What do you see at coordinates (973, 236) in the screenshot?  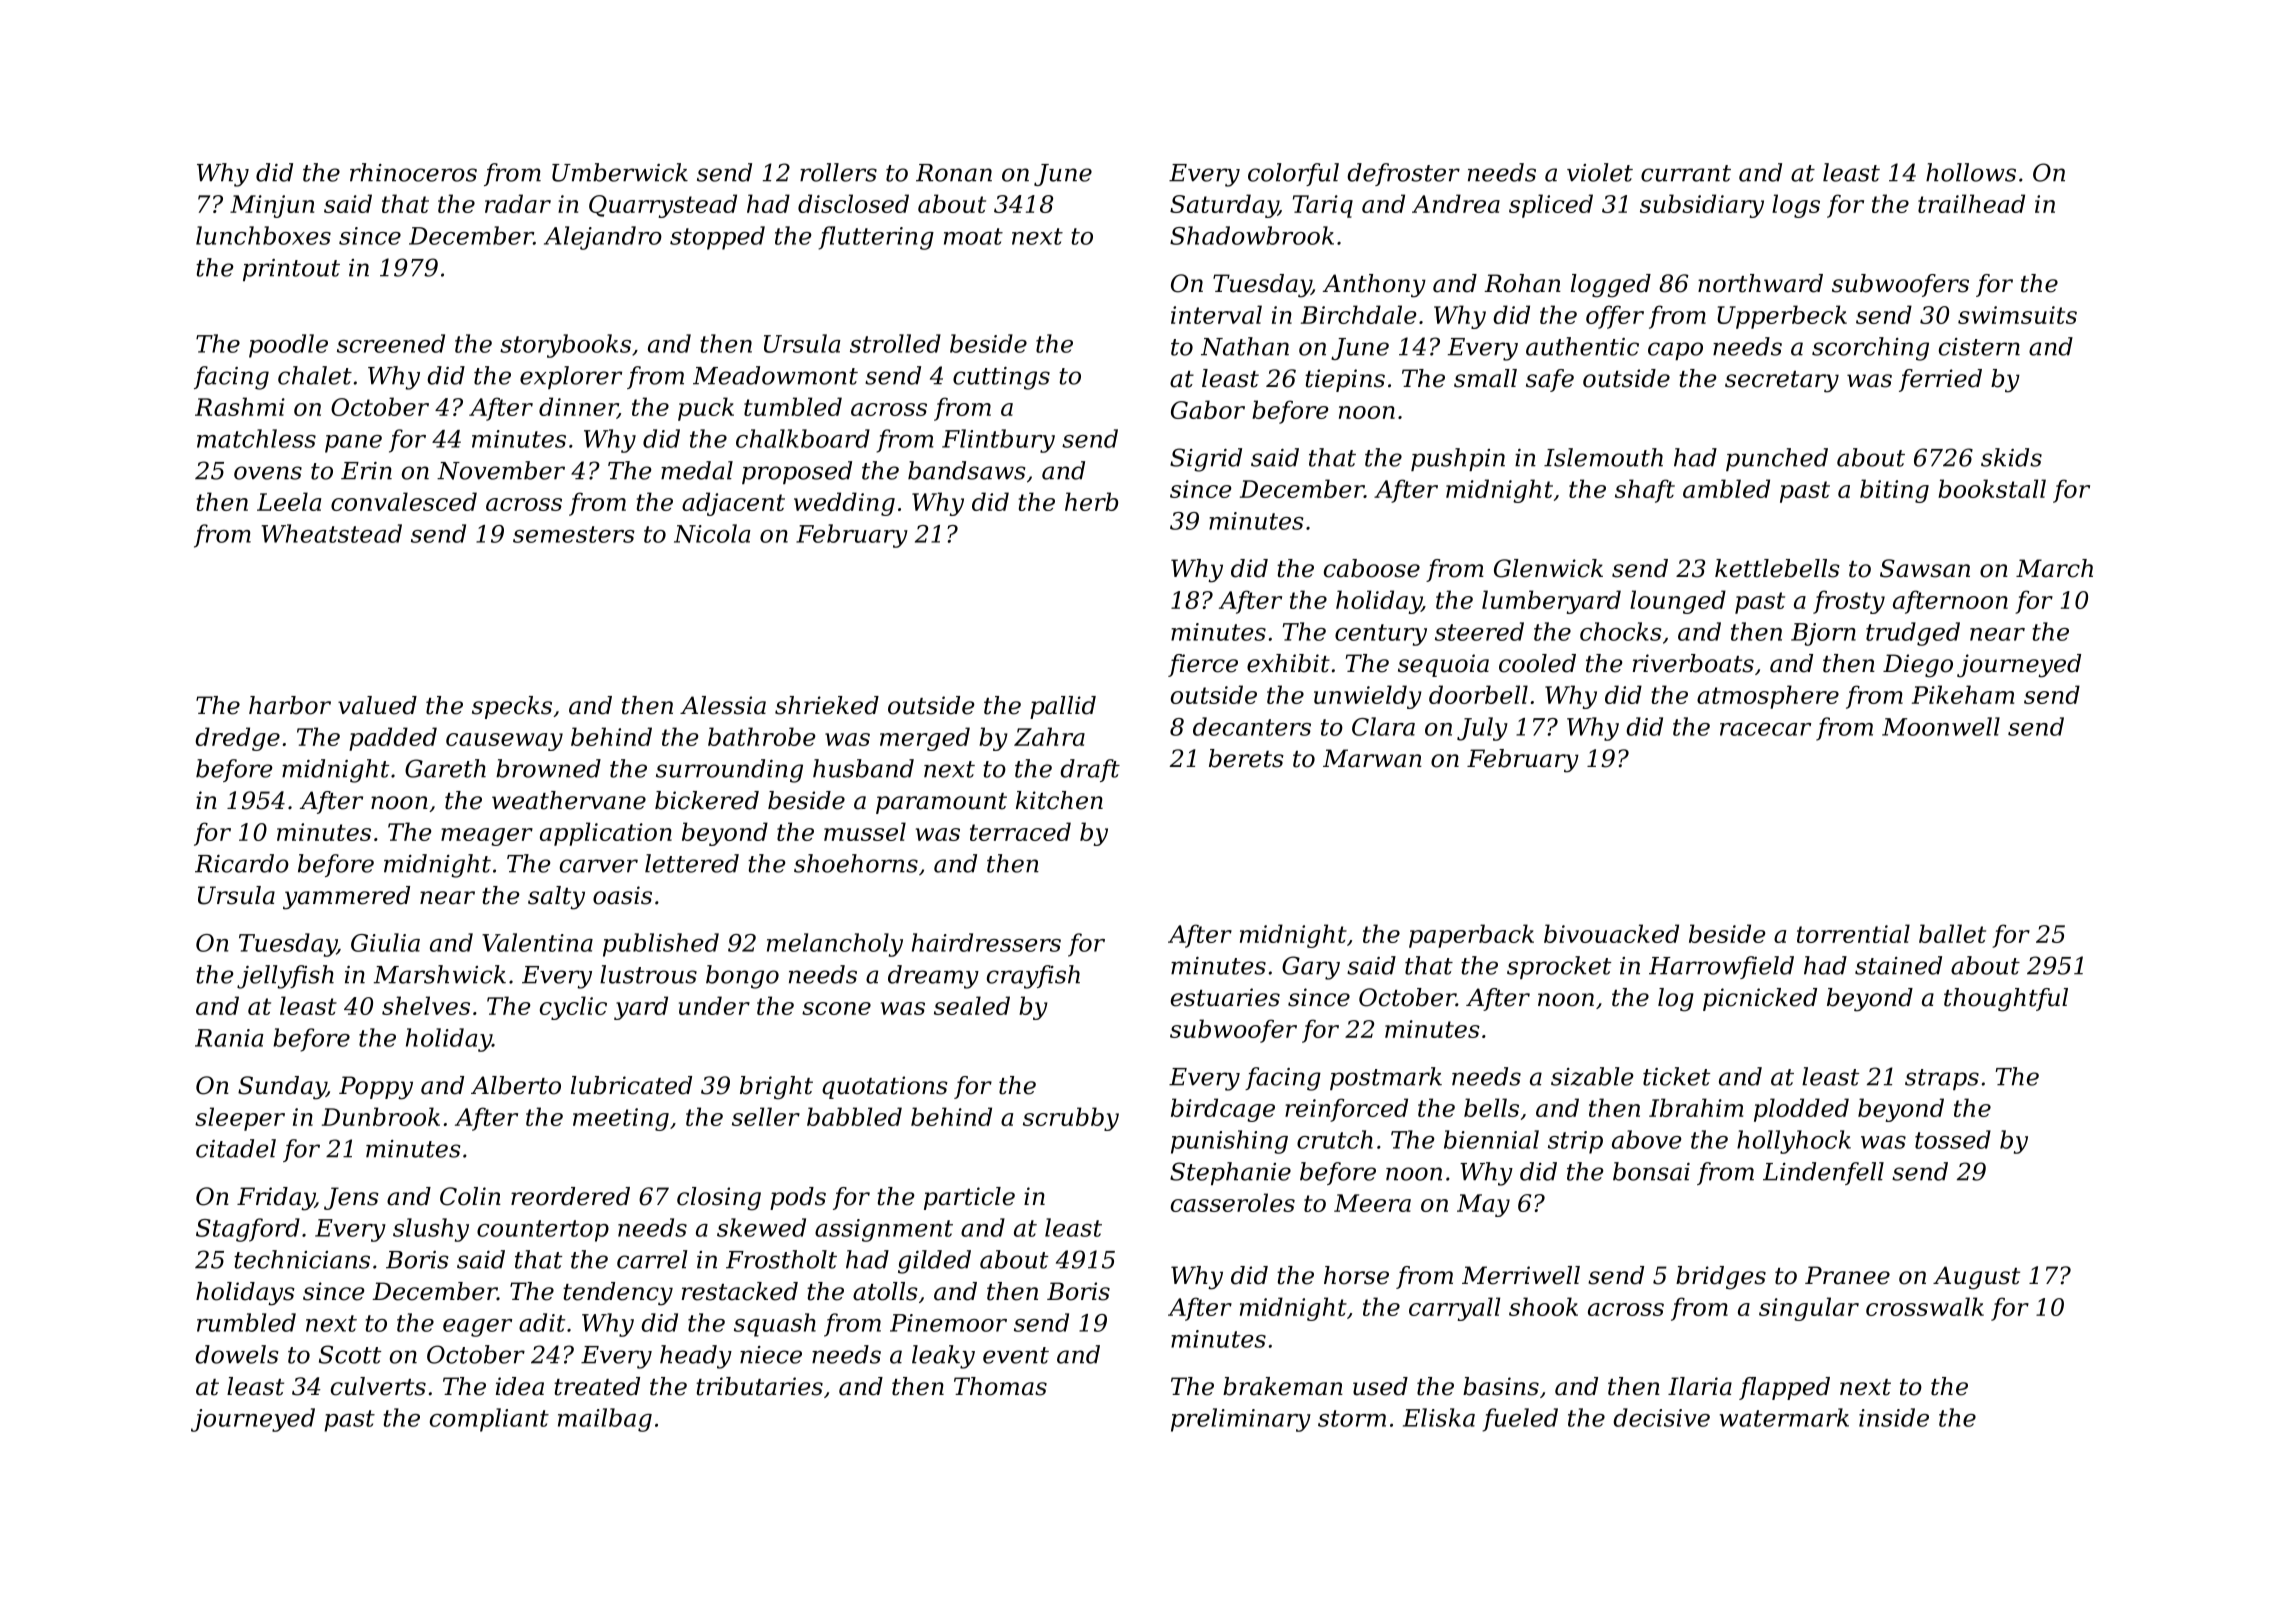 I see `moat` at bounding box center [973, 236].
